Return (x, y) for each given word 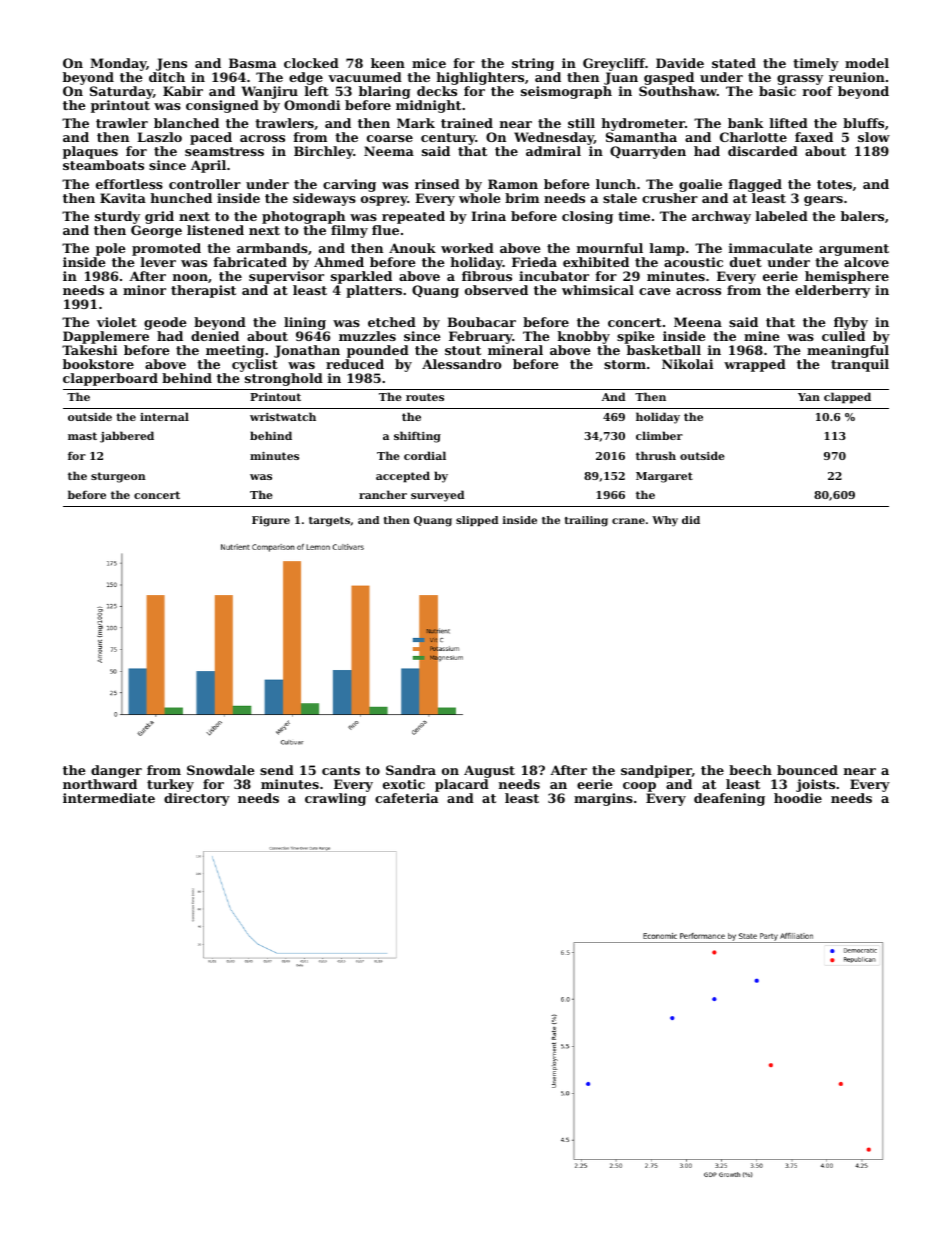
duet (746, 262)
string (533, 64)
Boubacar (481, 322)
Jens (171, 64)
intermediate (109, 798)
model (867, 63)
